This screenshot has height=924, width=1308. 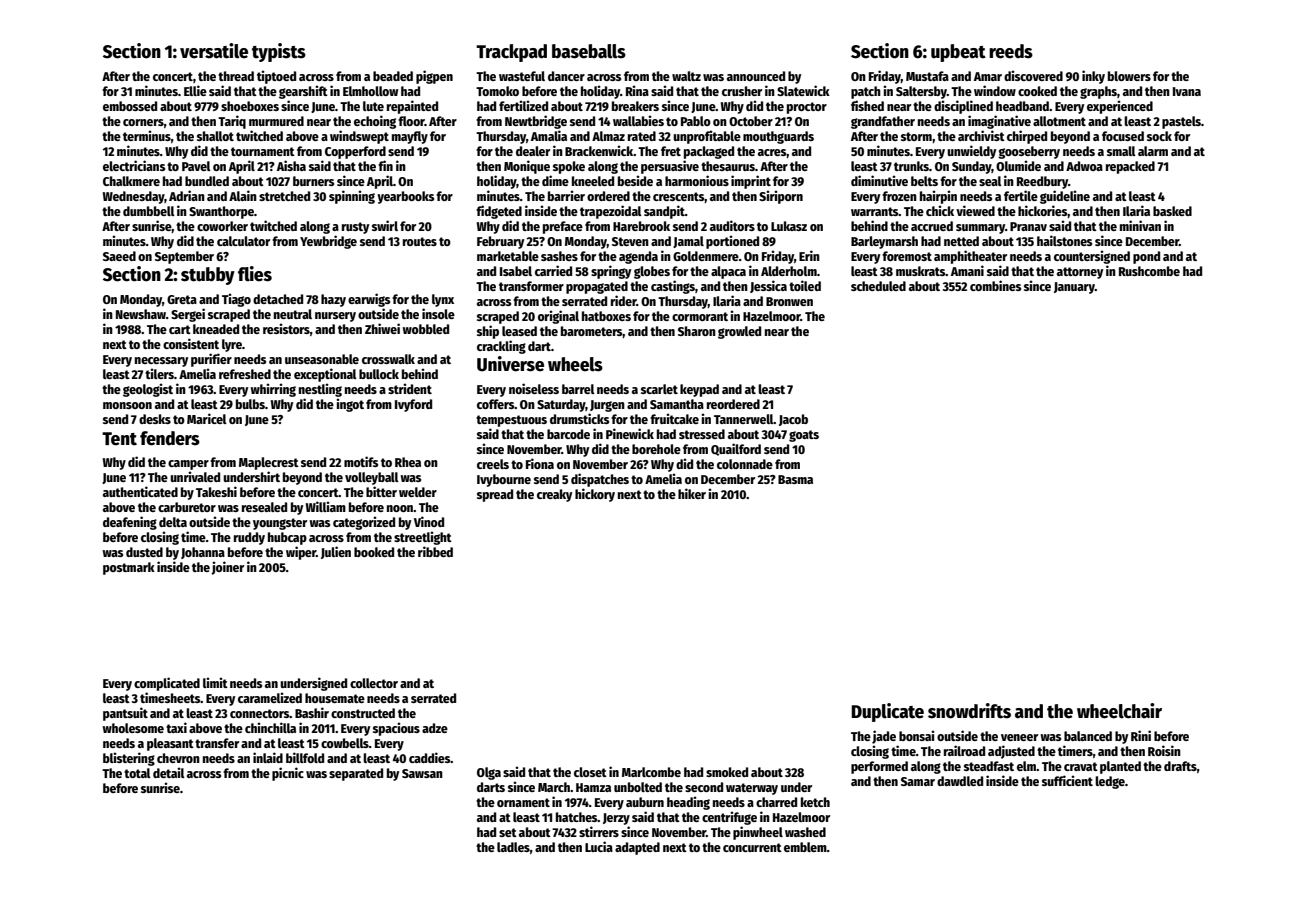 I want to click on Maplecrest, so click(x=269, y=463).
